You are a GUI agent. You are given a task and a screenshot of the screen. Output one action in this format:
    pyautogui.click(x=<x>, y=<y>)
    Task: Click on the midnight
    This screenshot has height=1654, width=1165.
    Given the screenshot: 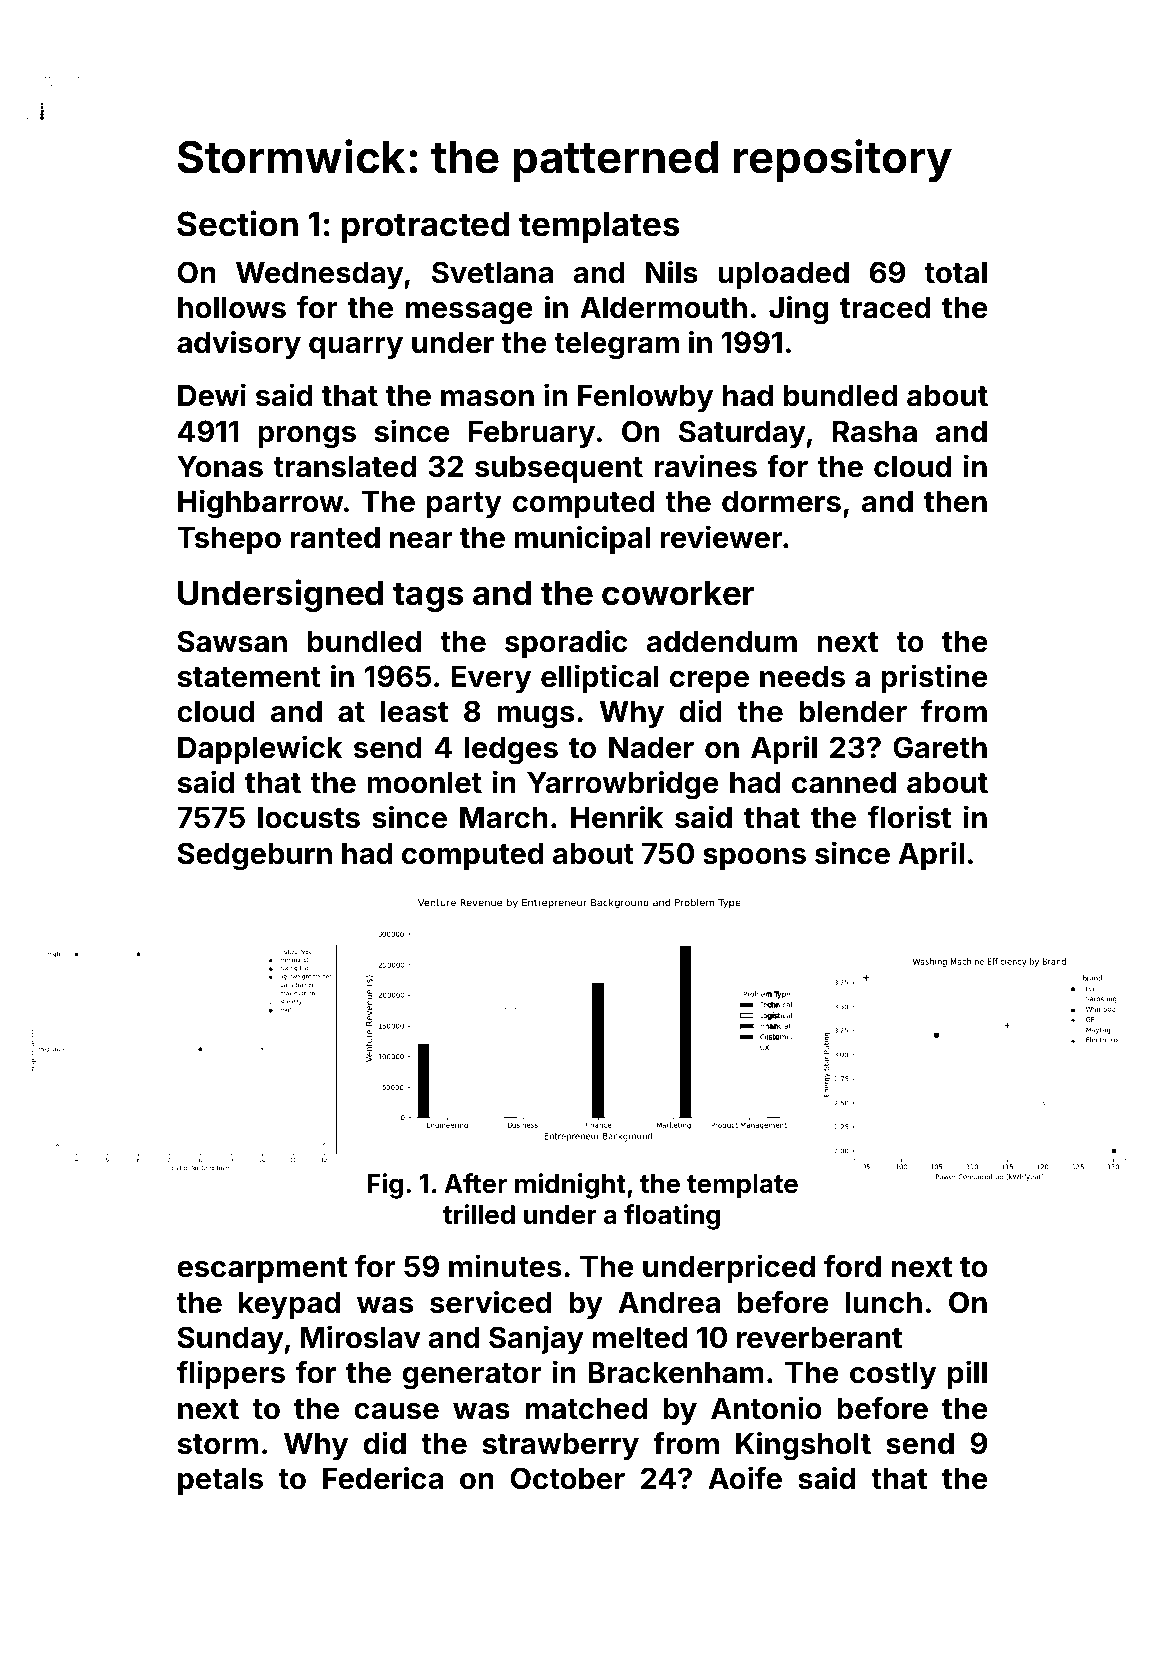 What is the action you would take?
    pyautogui.click(x=570, y=1186)
